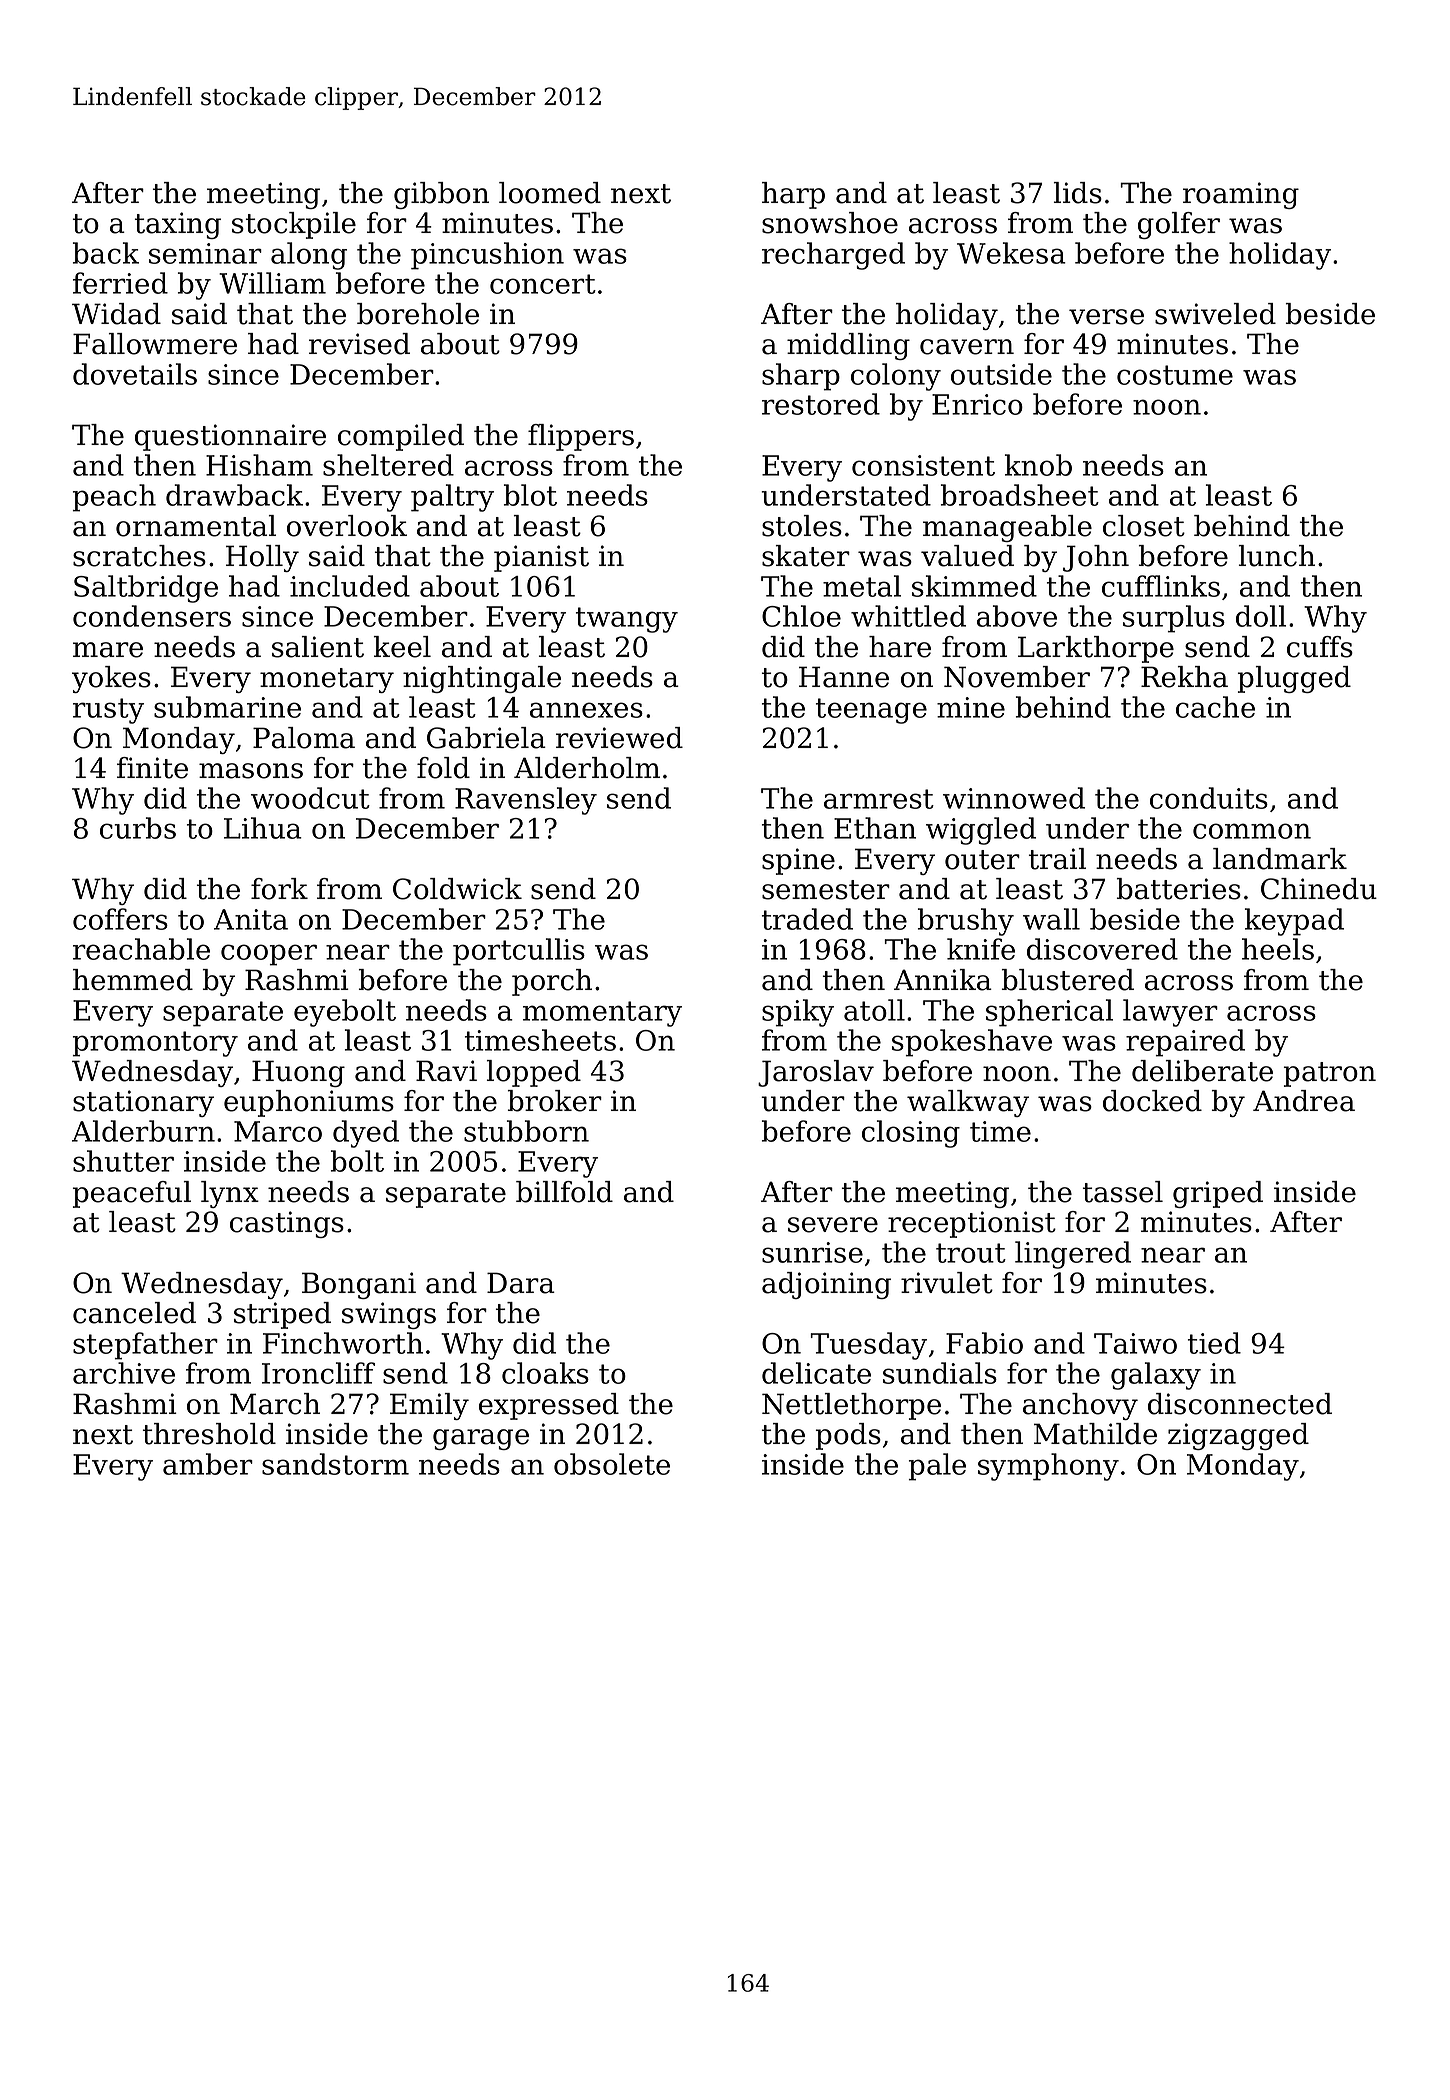 The image size is (1450, 2100). Describe the element at coordinates (366, 1134) in the page. I see `dyed` at that location.
